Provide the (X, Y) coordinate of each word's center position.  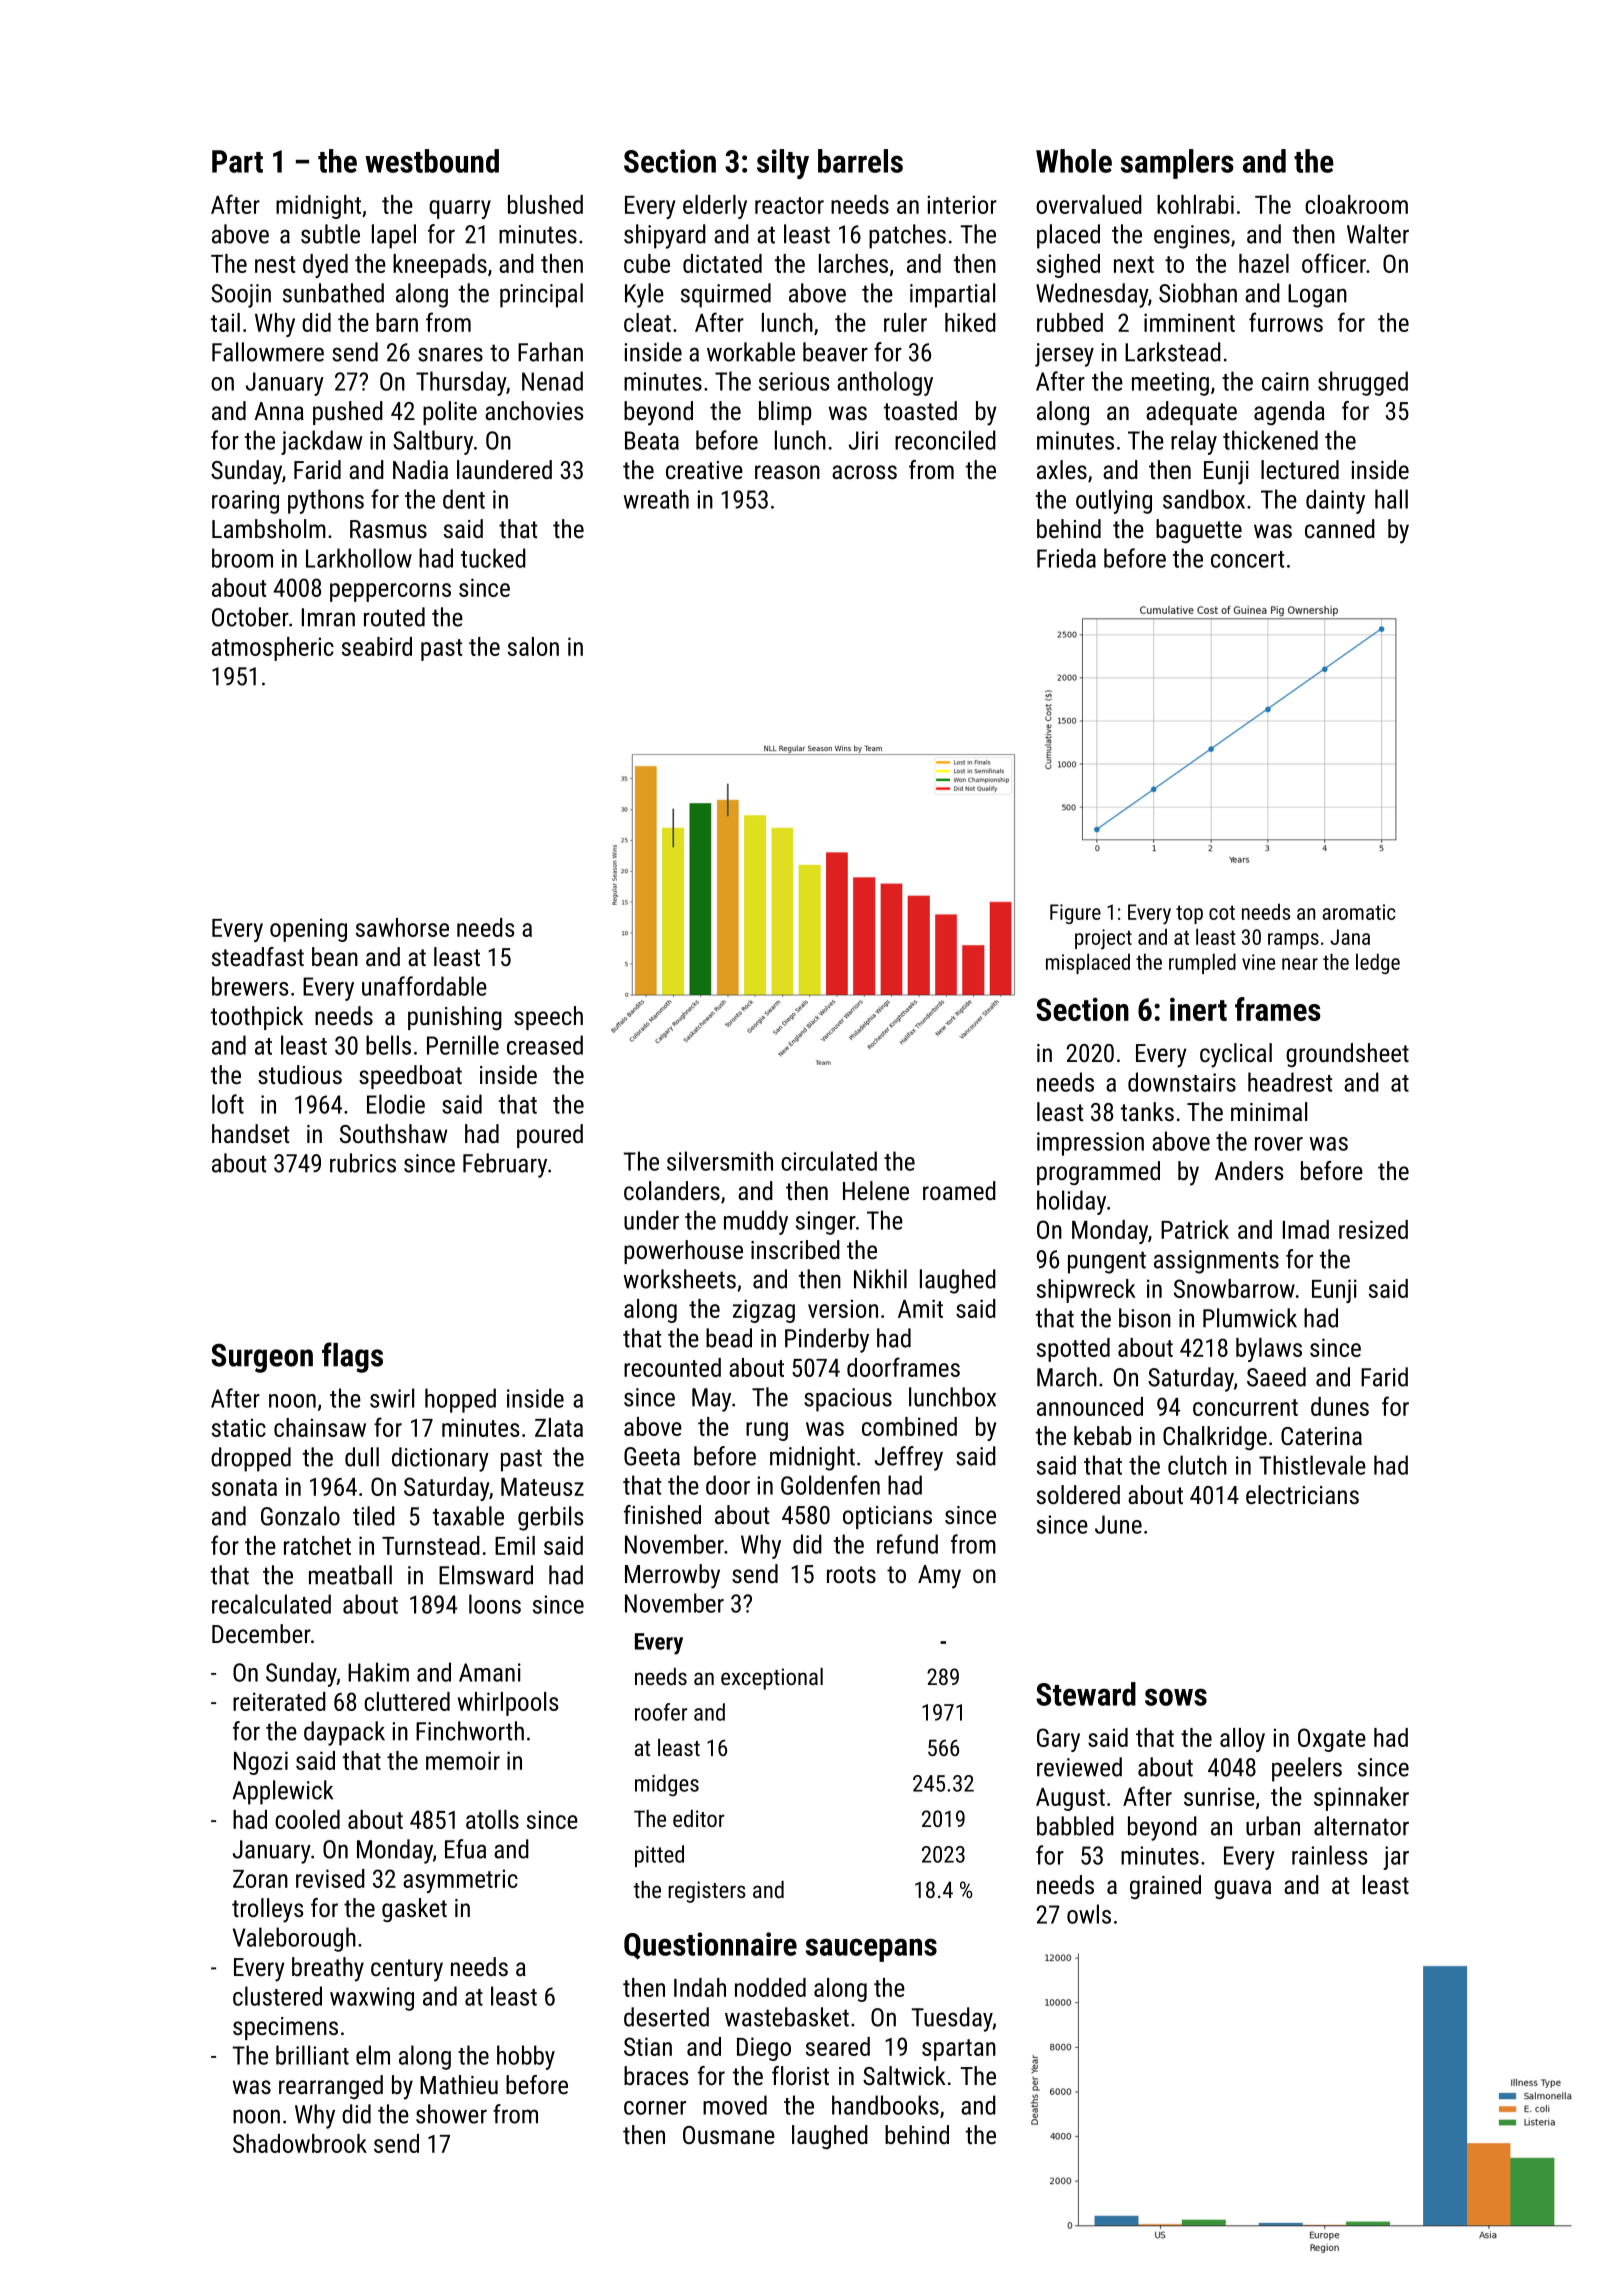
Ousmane (729, 2135)
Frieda (1066, 558)
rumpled (1202, 963)
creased (545, 1045)
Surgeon (262, 1358)
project (1103, 939)
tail (225, 322)
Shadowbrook (300, 2143)
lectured (1300, 469)
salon (533, 646)
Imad (1306, 1229)
